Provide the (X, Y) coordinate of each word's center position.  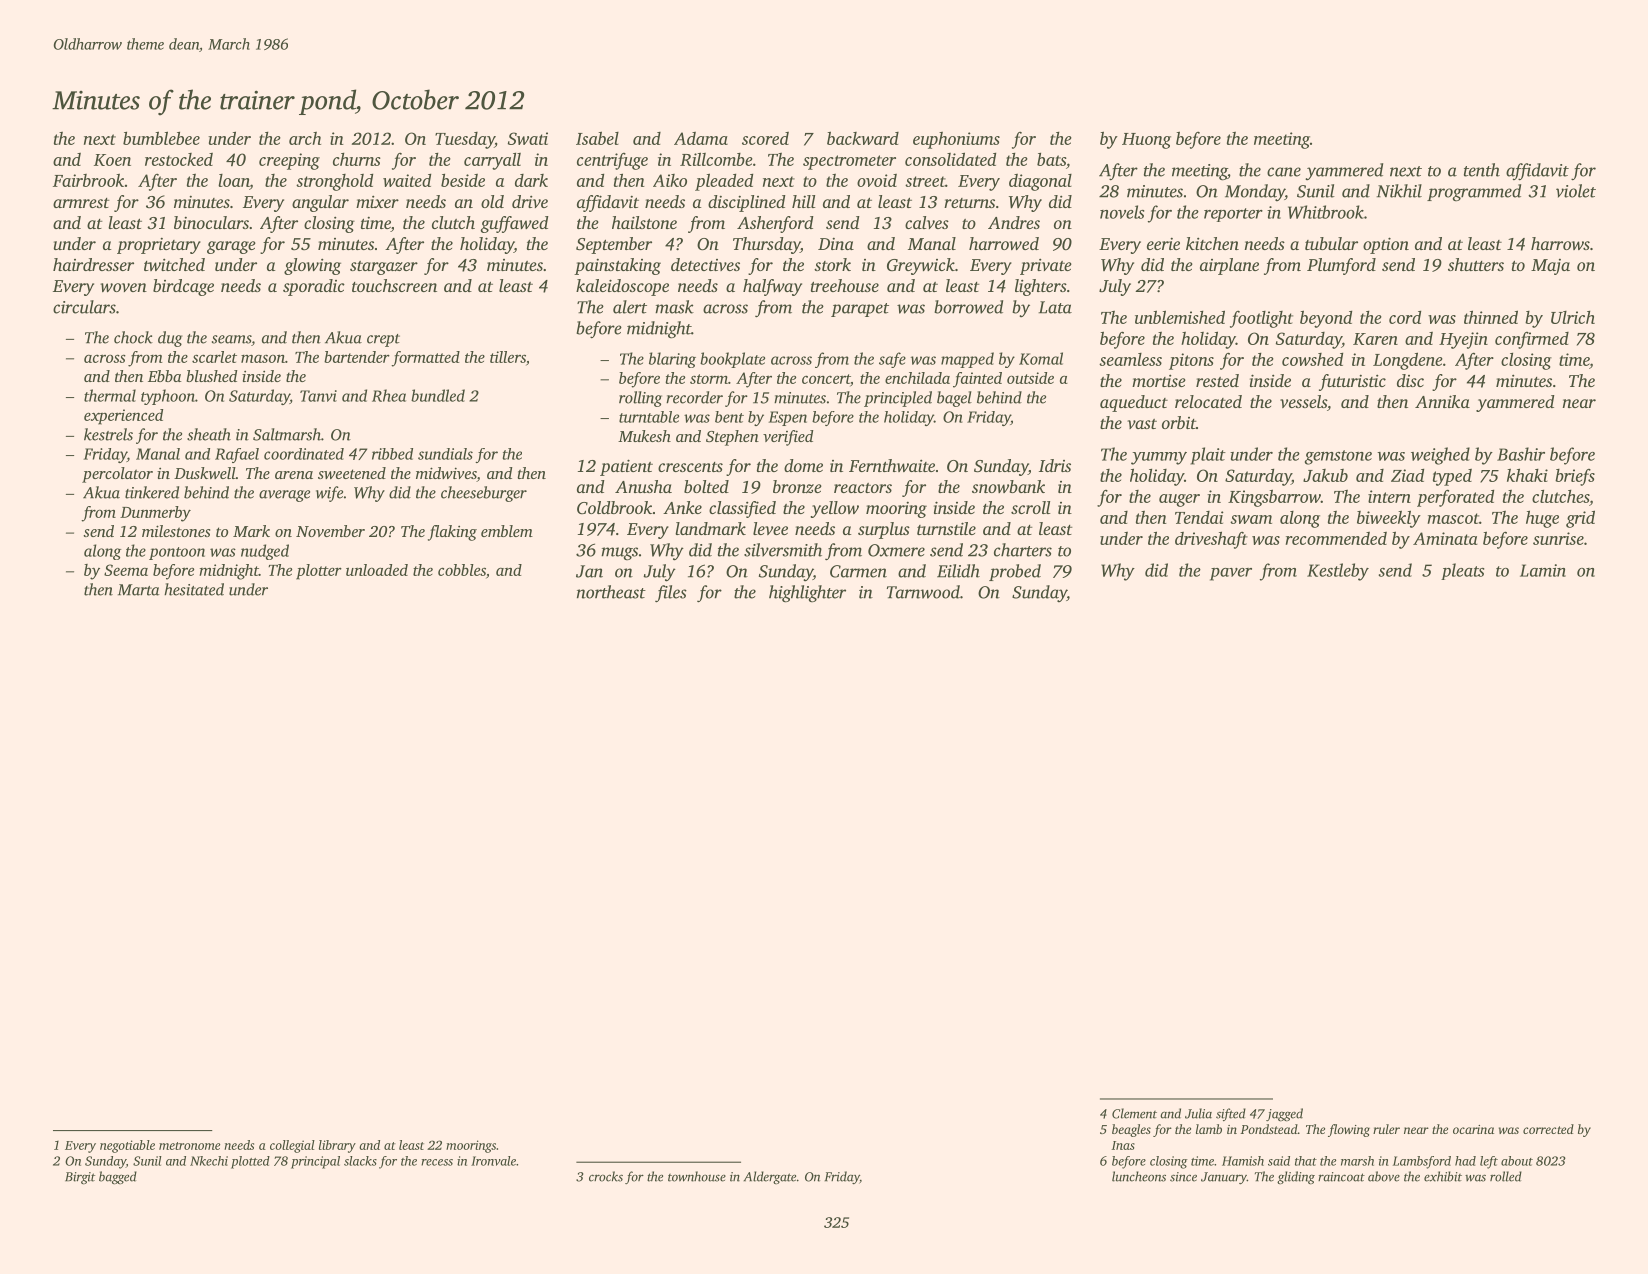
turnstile (946, 528)
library (337, 1146)
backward (863, 138)
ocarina (1473, 1129)
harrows (1560, 243)
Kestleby (1338, 572)
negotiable (127, 1146)
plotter (319, 572)
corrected (1548, 1129)
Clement (1134, 1113)
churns (357, 159)
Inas (1123, 1145)
